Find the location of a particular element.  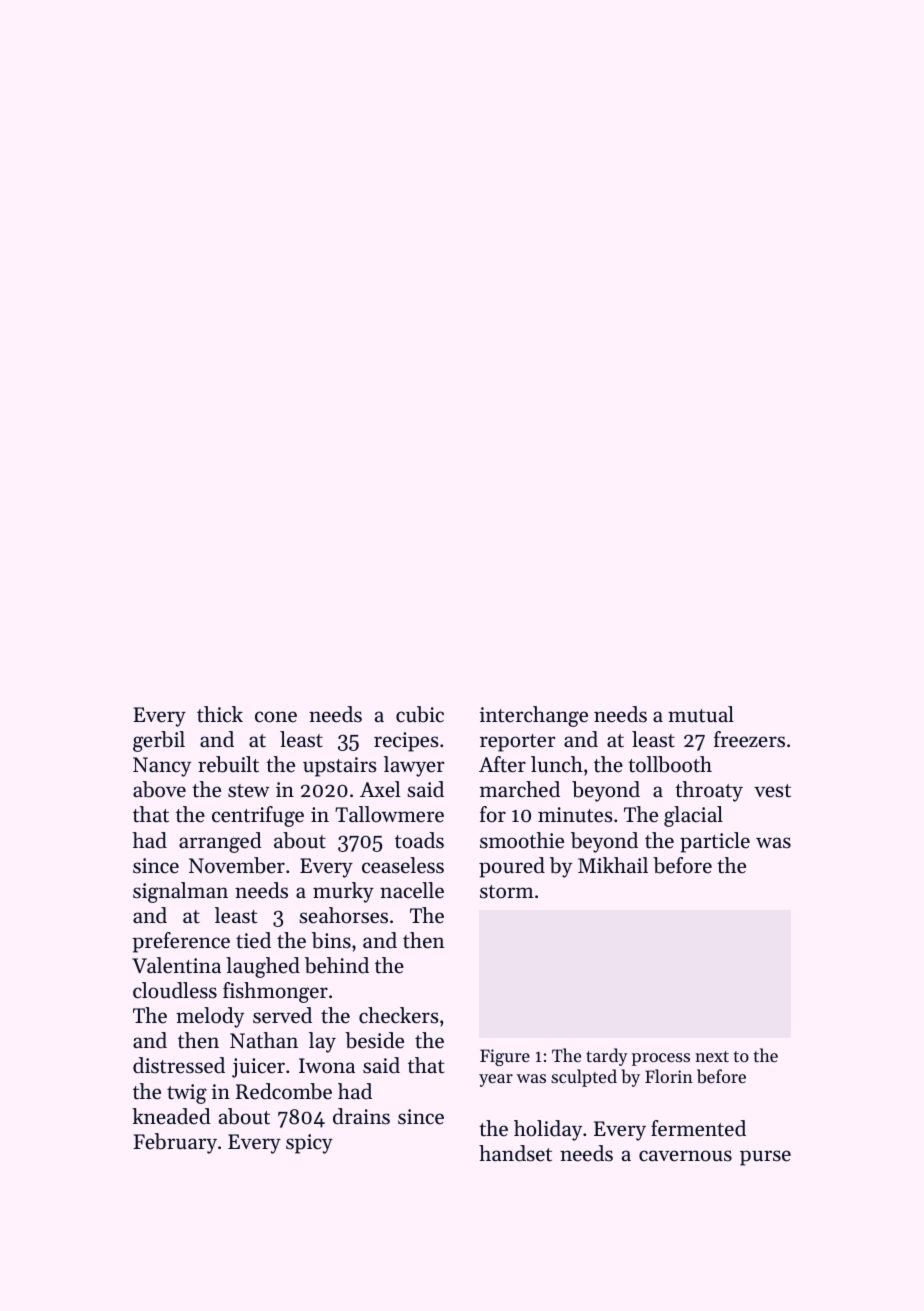

process is located at coordinates (661, 1059).
